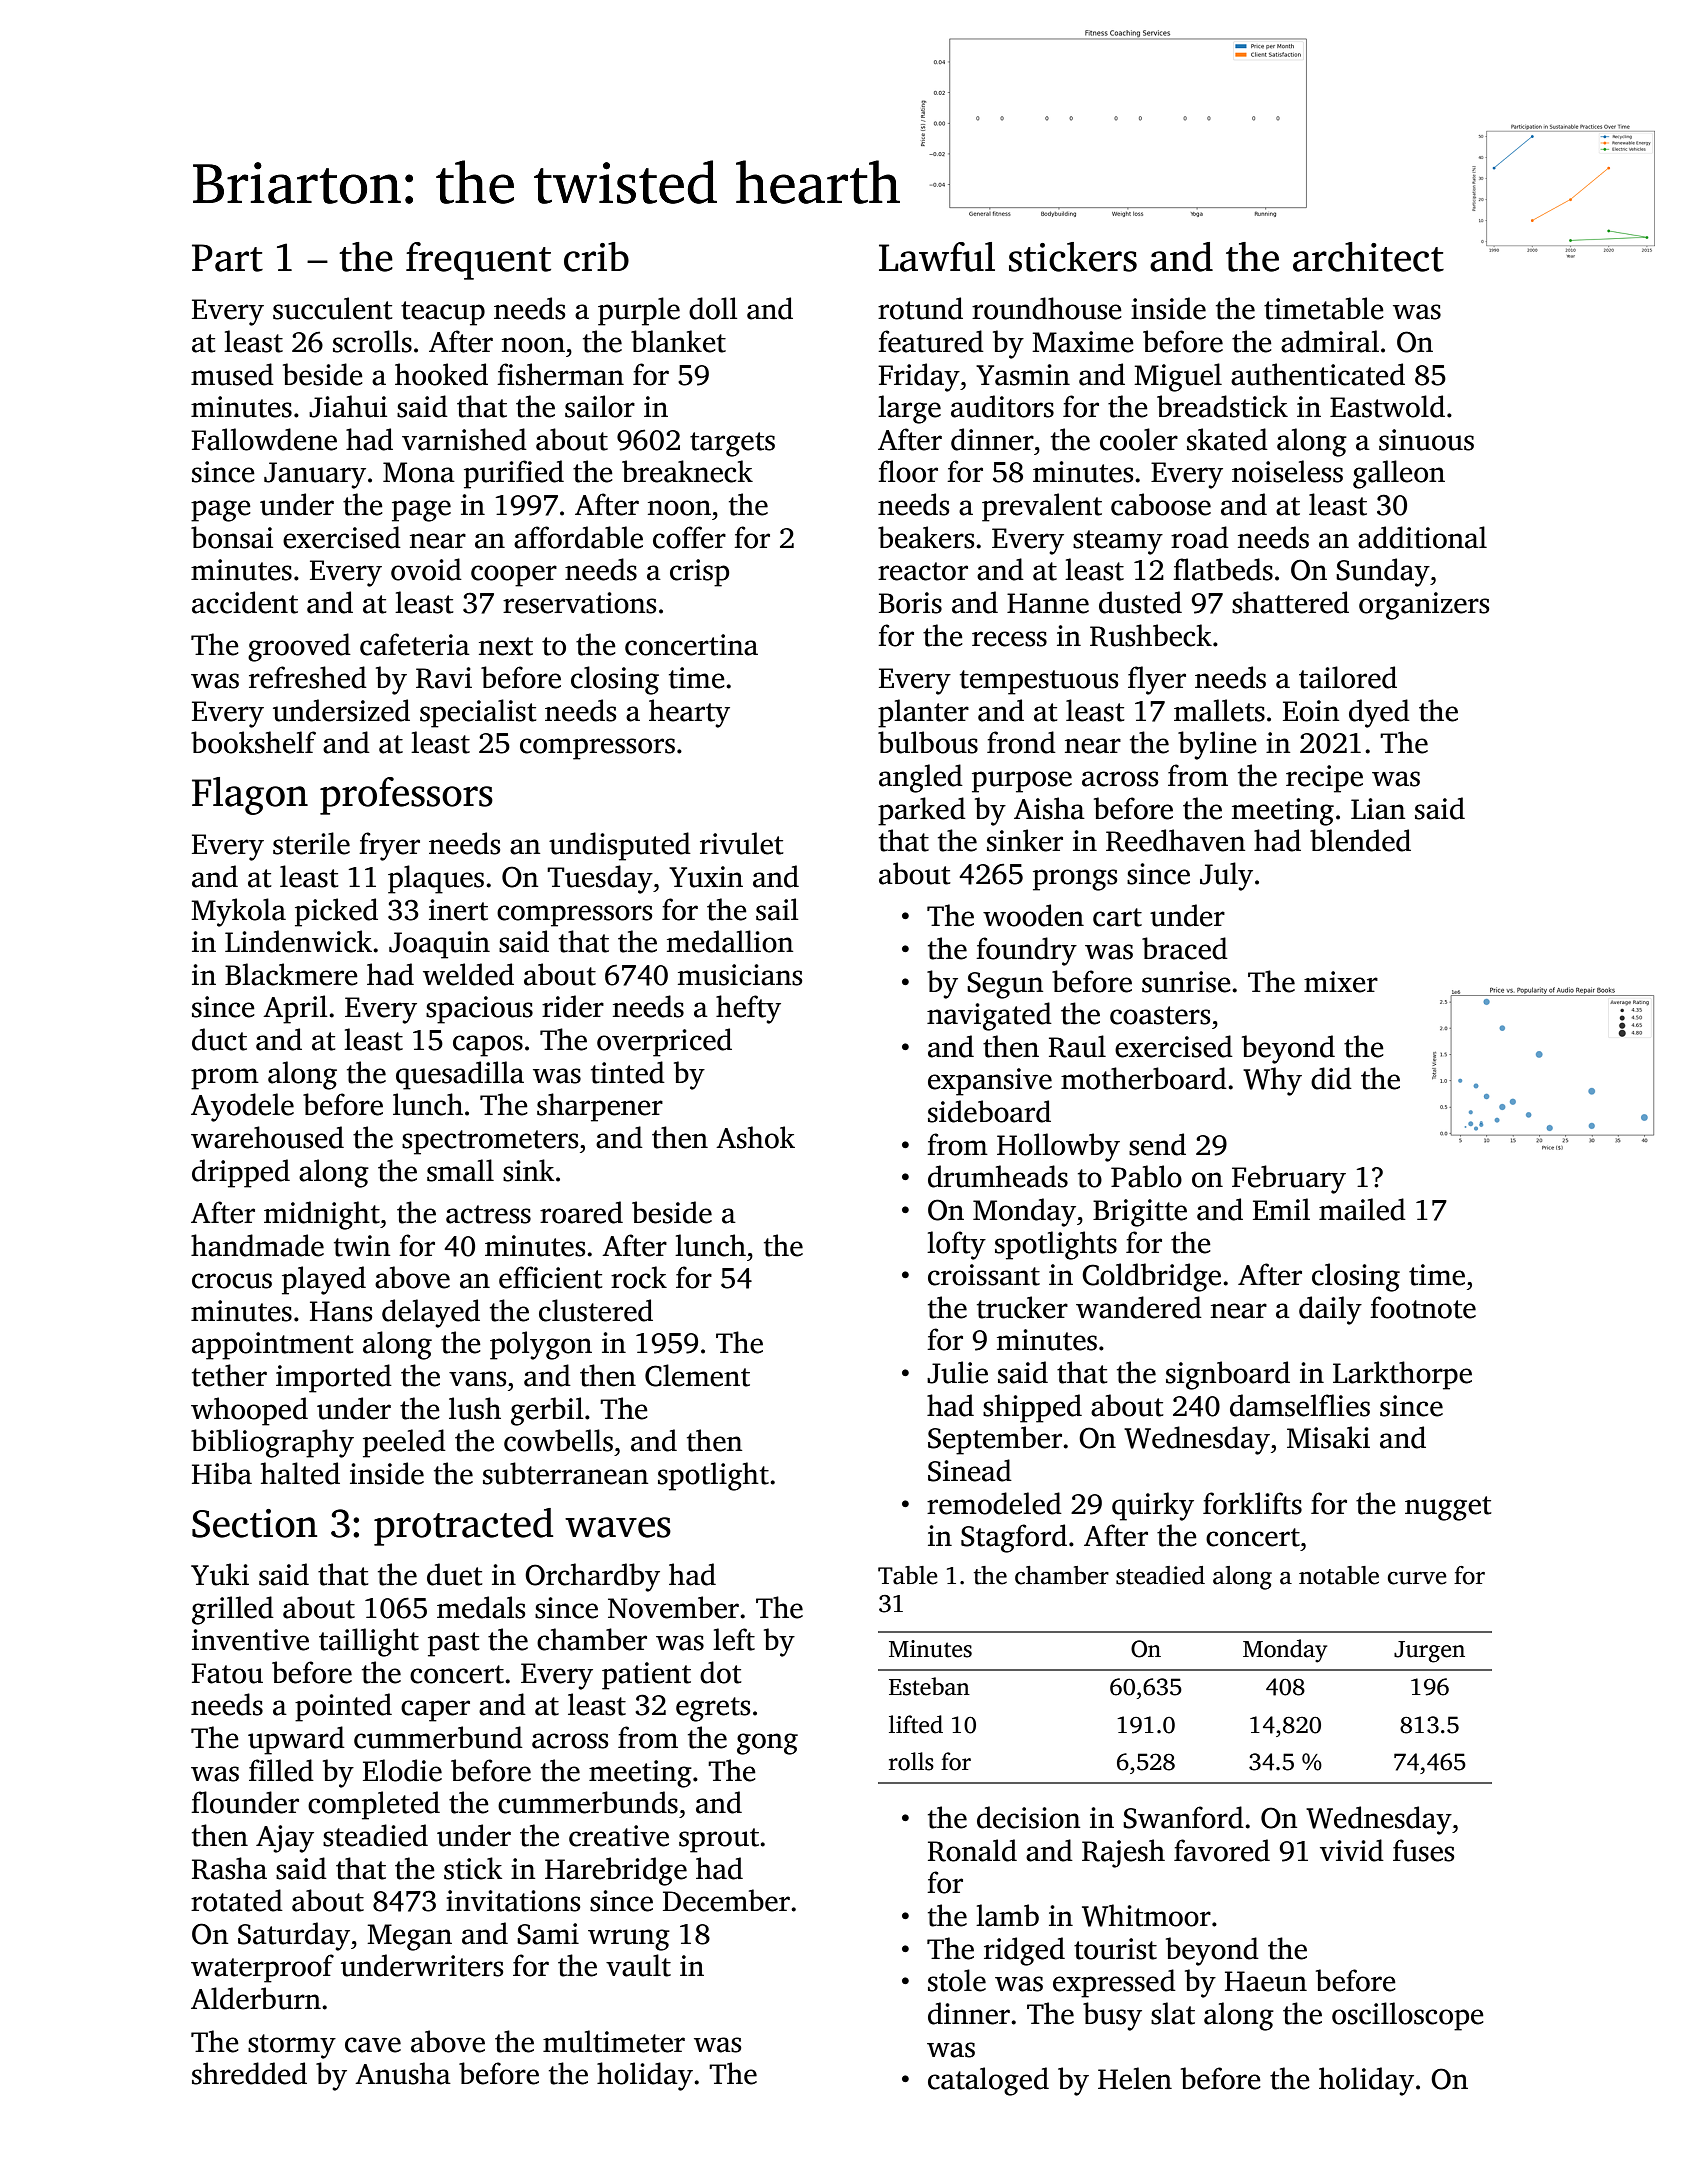  I want to click on Fatou, so click(227, 1673).
